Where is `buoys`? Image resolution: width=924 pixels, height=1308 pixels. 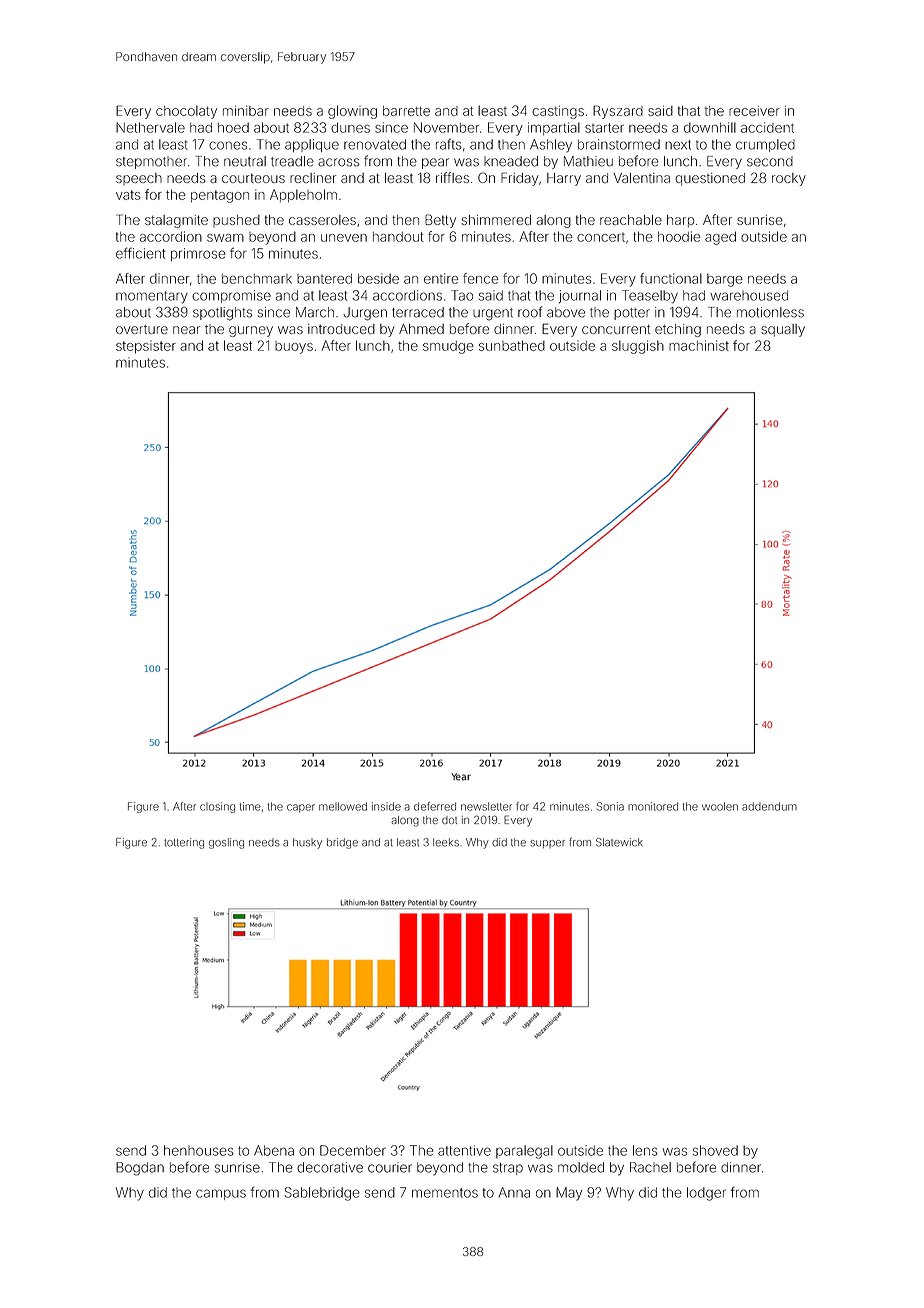 buoys is located at coordinates (294, 347).
